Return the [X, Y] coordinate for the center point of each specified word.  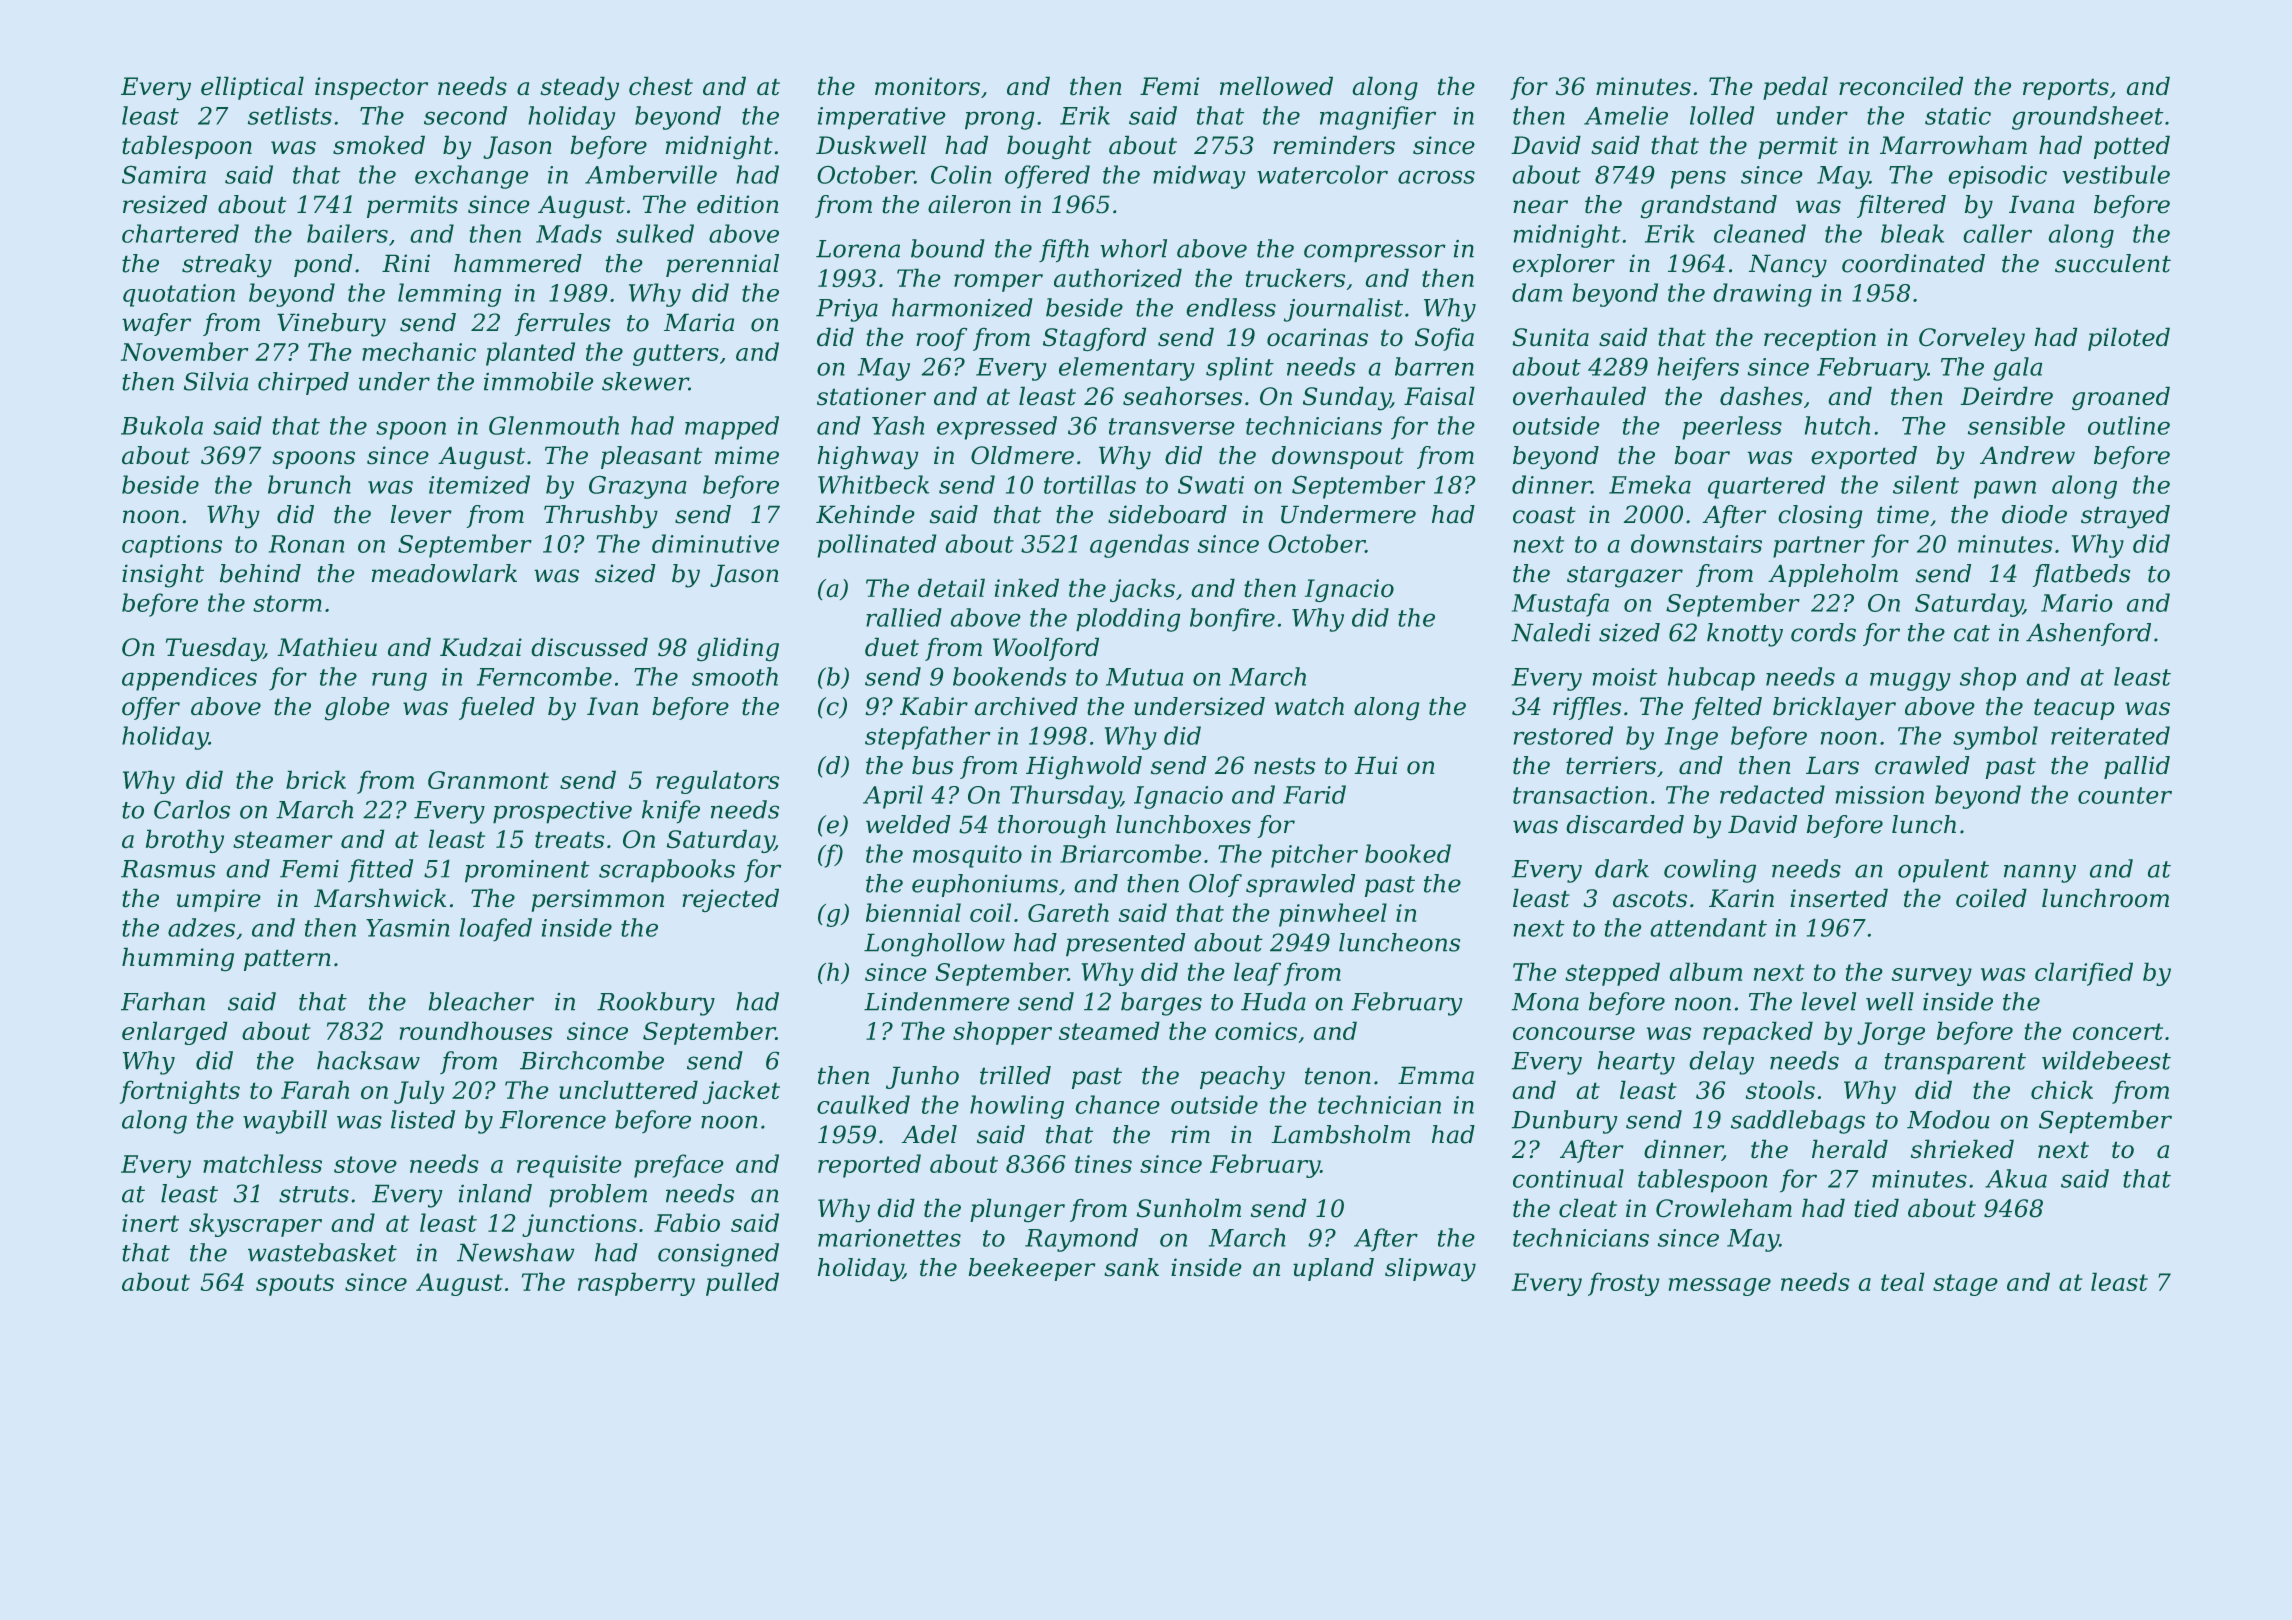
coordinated [1913, 263]
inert [150, 1223]
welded [908, 824]
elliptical [252, 88]
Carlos [192, 809]
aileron [969, 204]
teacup [2074, 709]
